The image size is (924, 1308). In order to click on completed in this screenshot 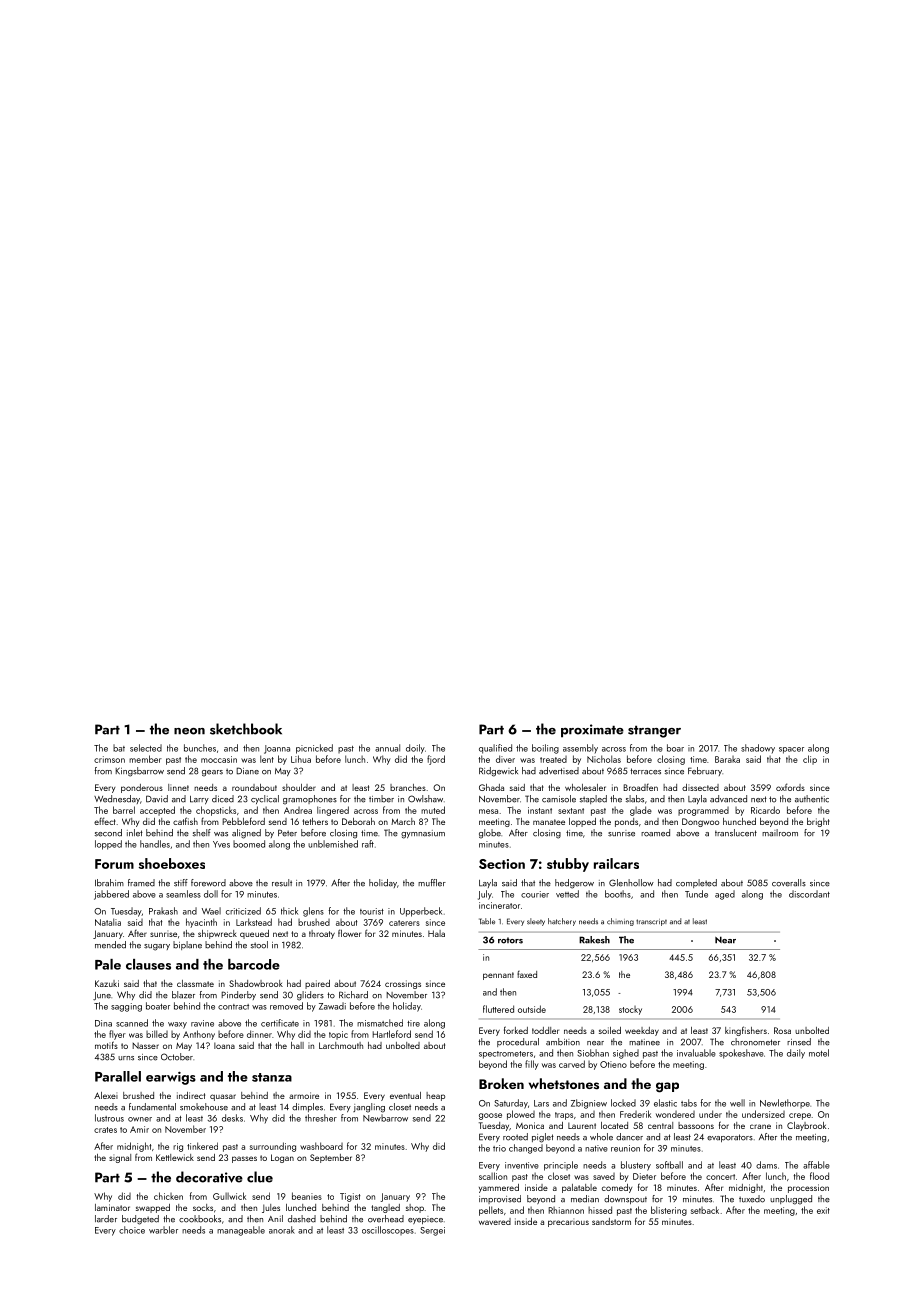, I will do `click(696, 883)`.
